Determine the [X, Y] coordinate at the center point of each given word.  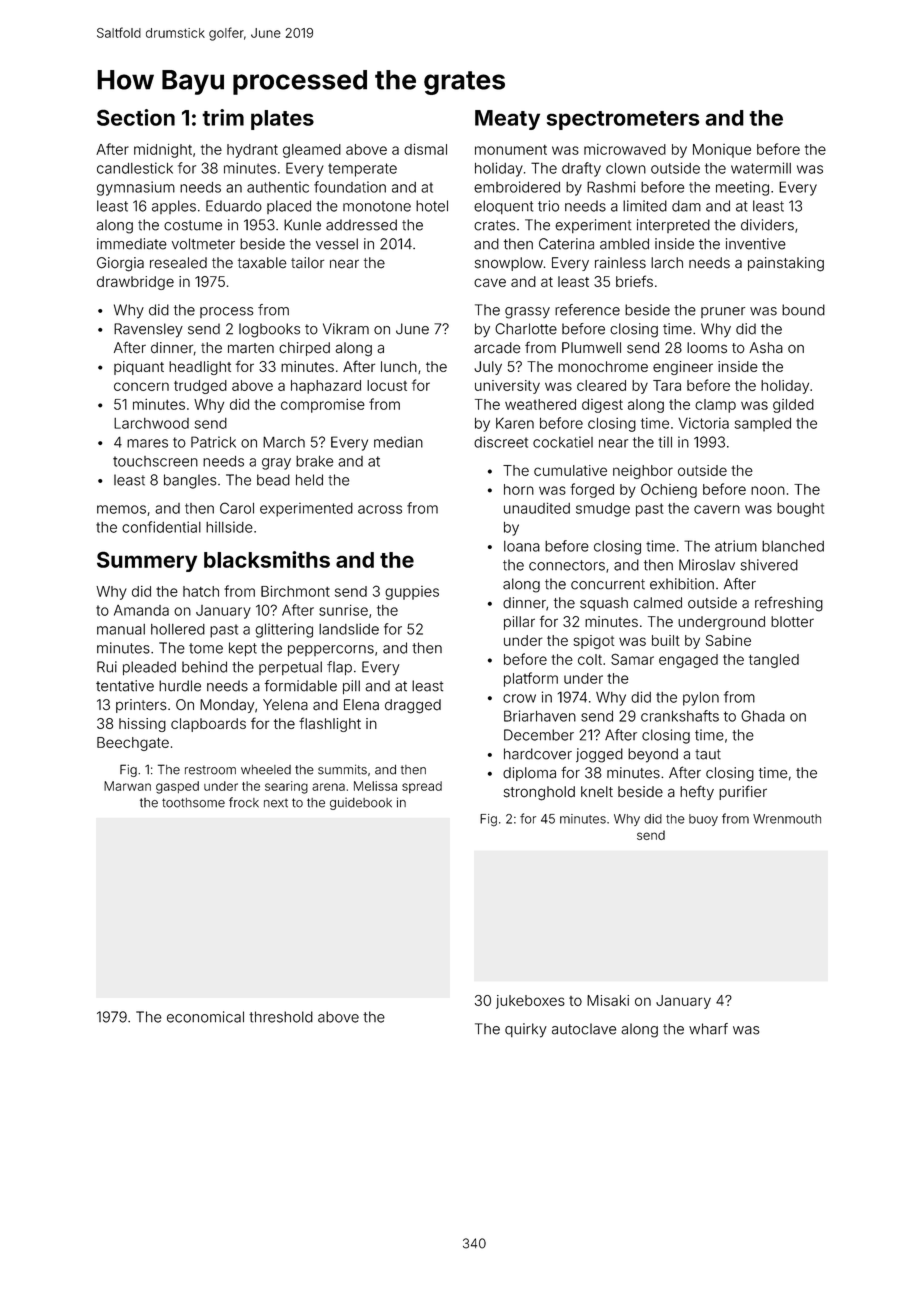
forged [592, 490]
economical [205, 1017]
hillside [229, 527]
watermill [761, 168]
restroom [210, 770]
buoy [703, 820]
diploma [529, 774]
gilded [793, 406]
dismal [425, 149]
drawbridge [135, 283]
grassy [527, 313]
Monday [227, 706]
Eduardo [234, 206]
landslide [349, 629]
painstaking [786, 264]
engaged [688, 661]
